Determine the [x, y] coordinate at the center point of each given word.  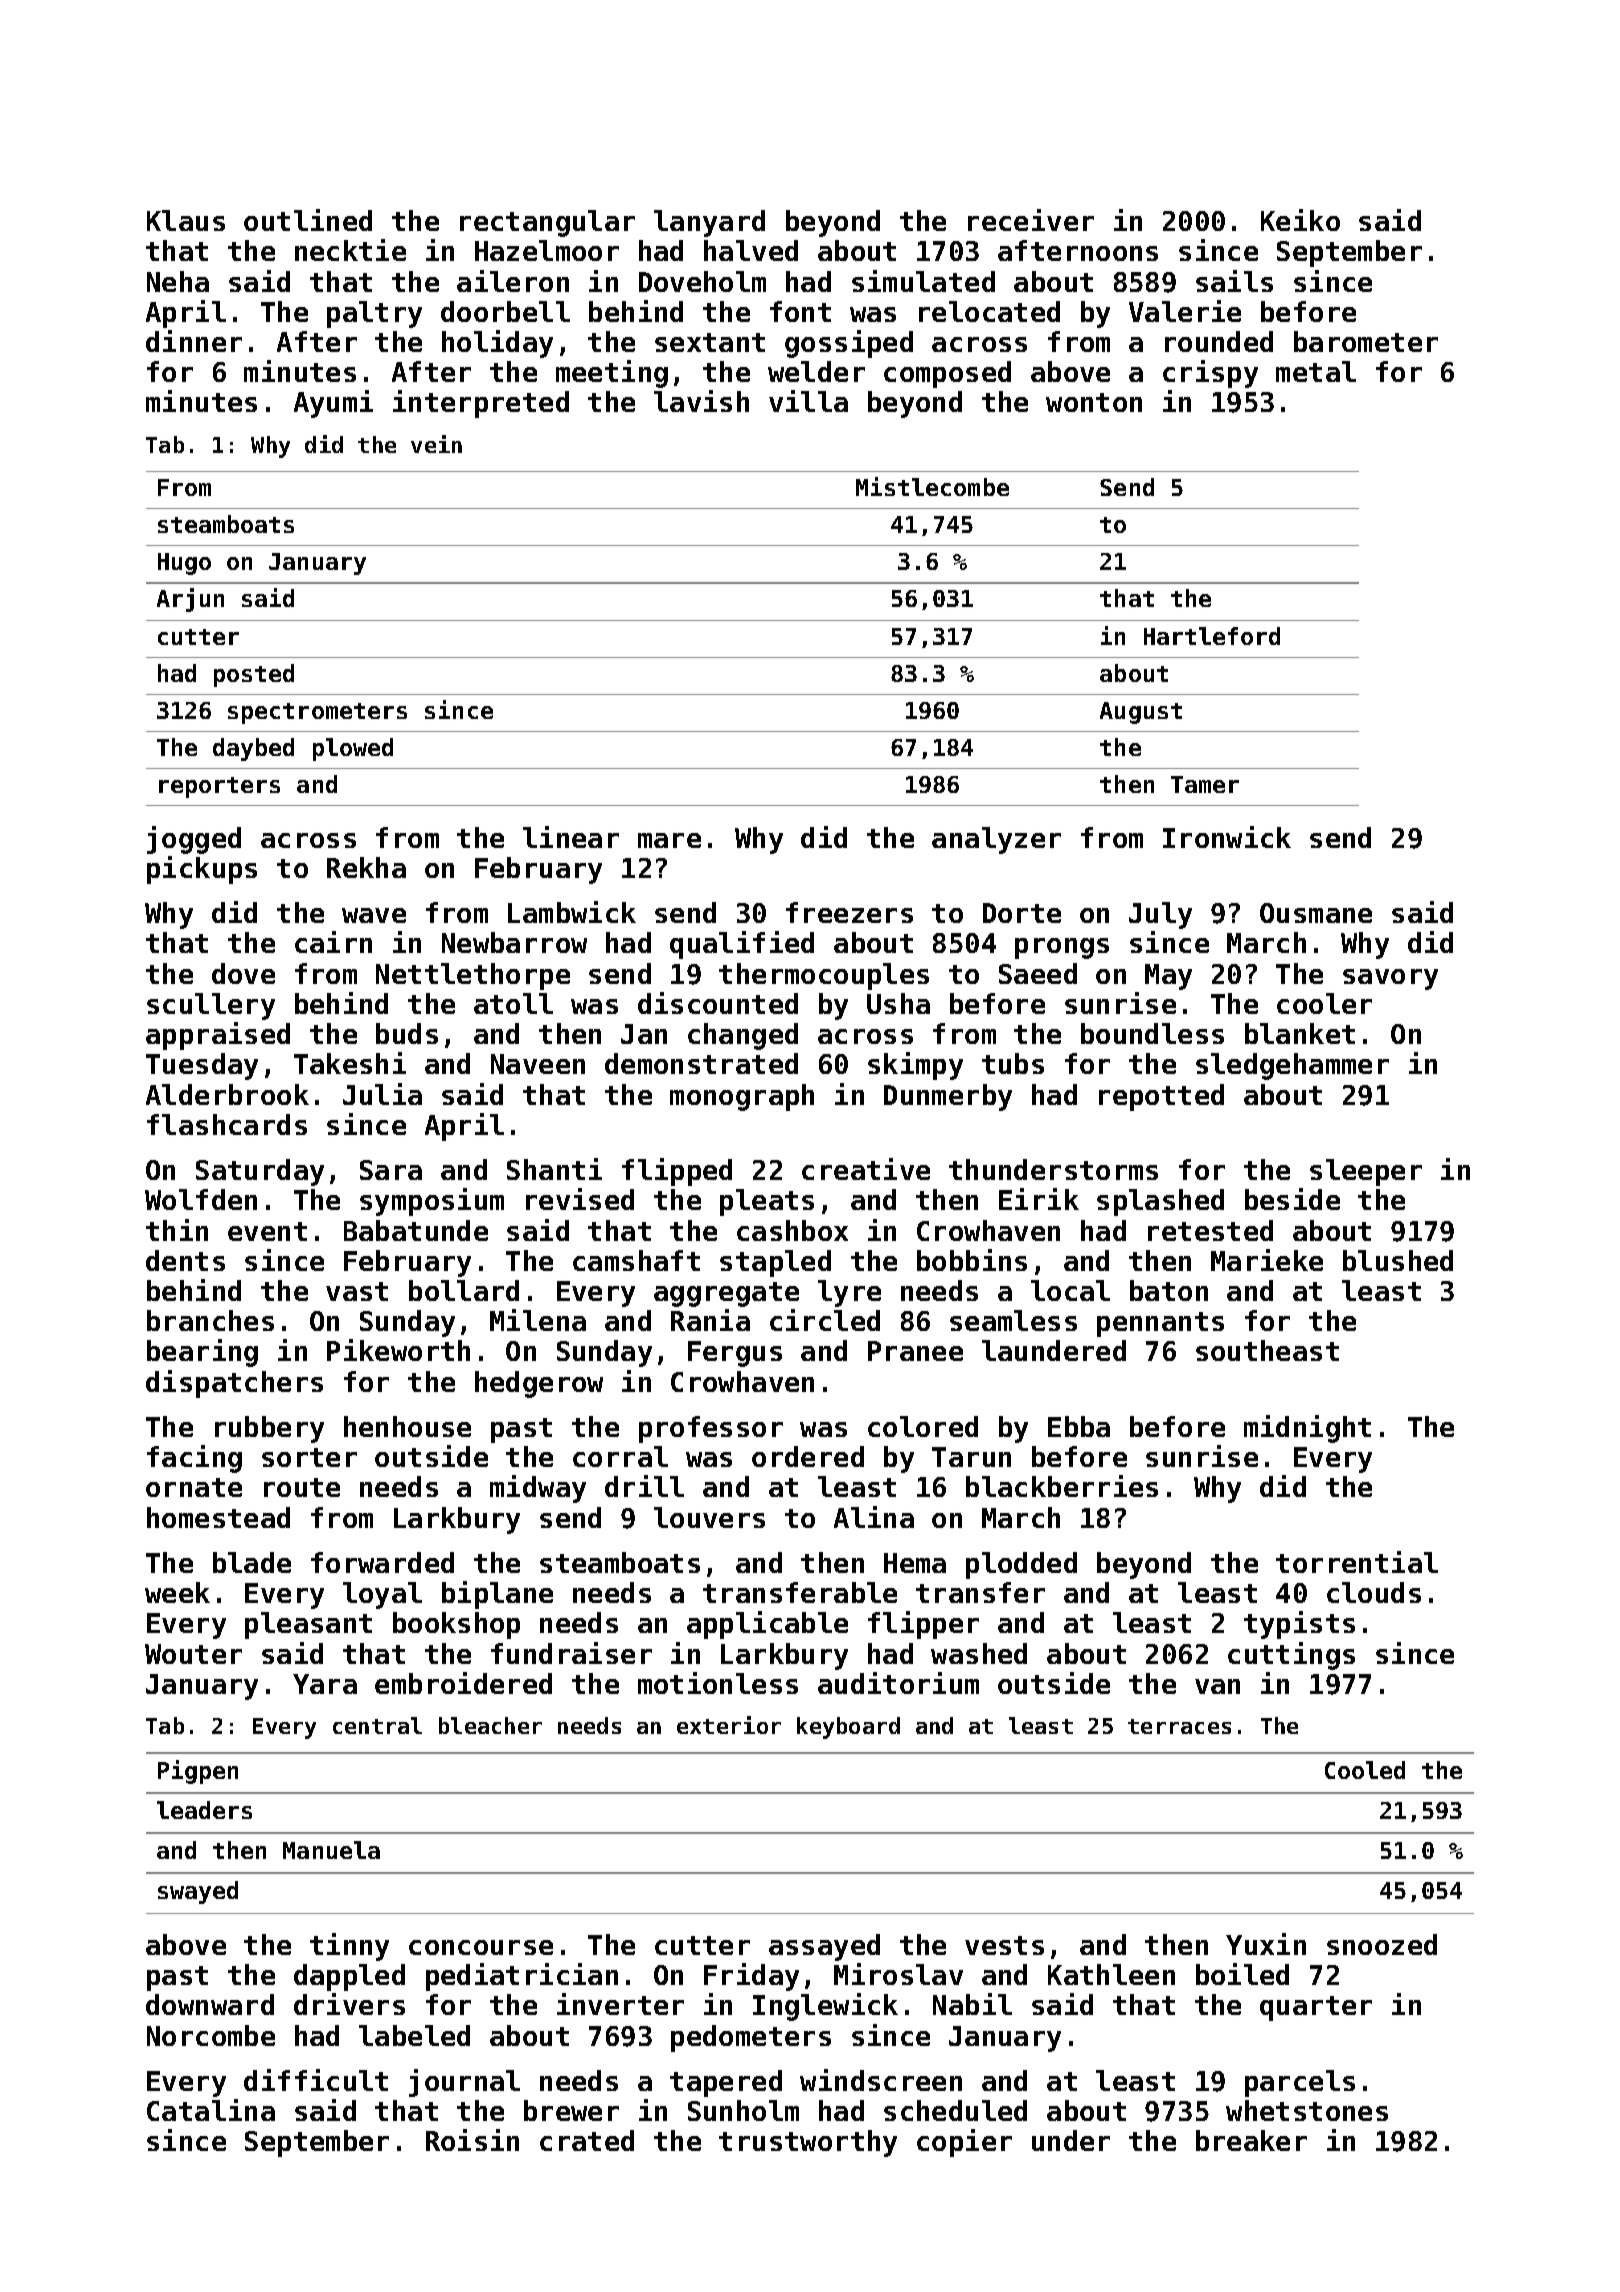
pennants [1160, 1324]
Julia [382, 1094]
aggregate [726, 1294]
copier [964, 2143]
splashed [1160, 1202]
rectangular [547, 223]
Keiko [1300, 220]
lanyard [709, 223]
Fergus [735, 1354]
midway [538, 1489]
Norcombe [211, 2035]
